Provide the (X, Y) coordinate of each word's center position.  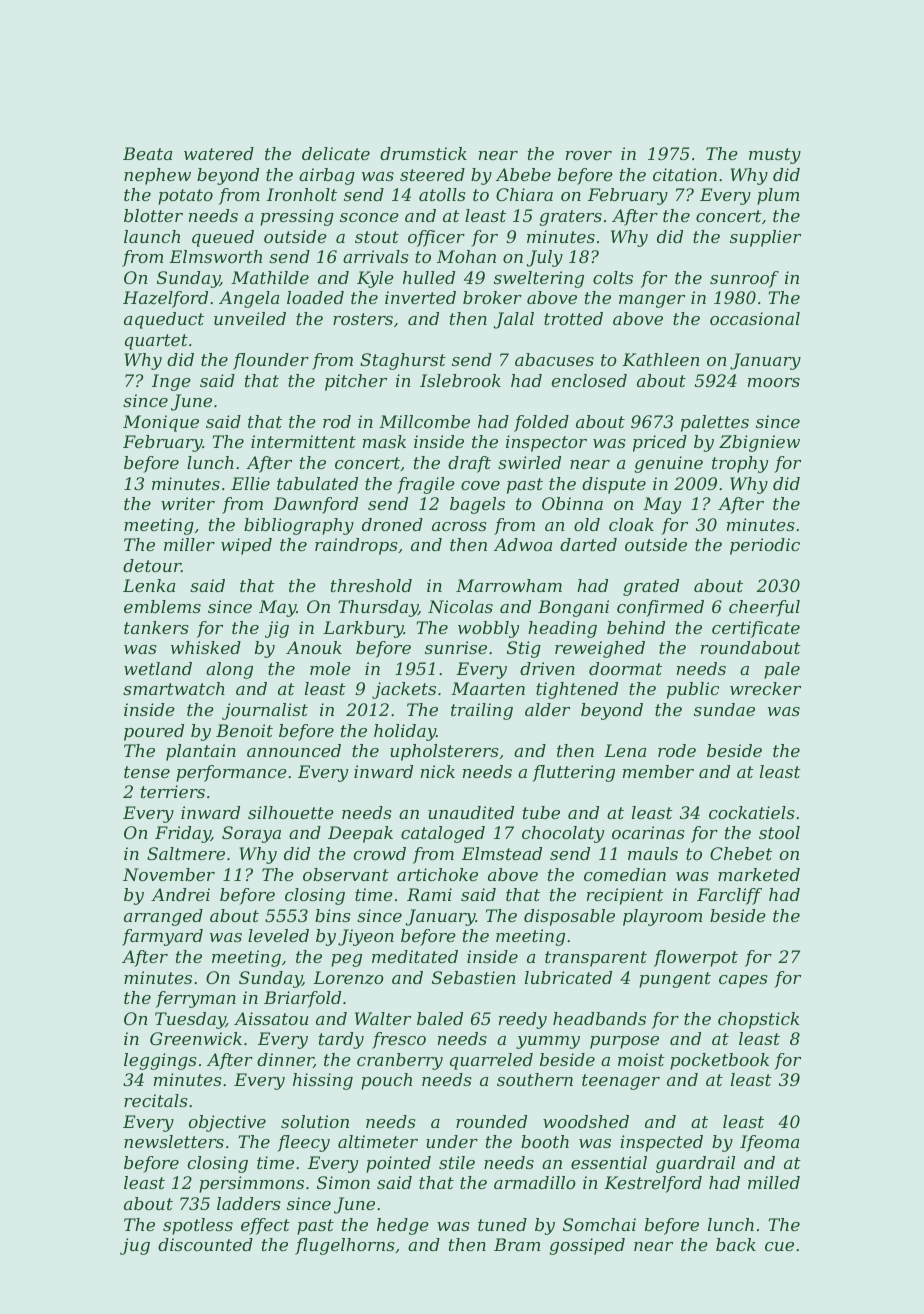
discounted (205, 1244)
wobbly (488, 629)
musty (775, 156)
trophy (740, 464)
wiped (246, 546)
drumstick (423, 153)
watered (219, 153)
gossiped (587, 1246)
